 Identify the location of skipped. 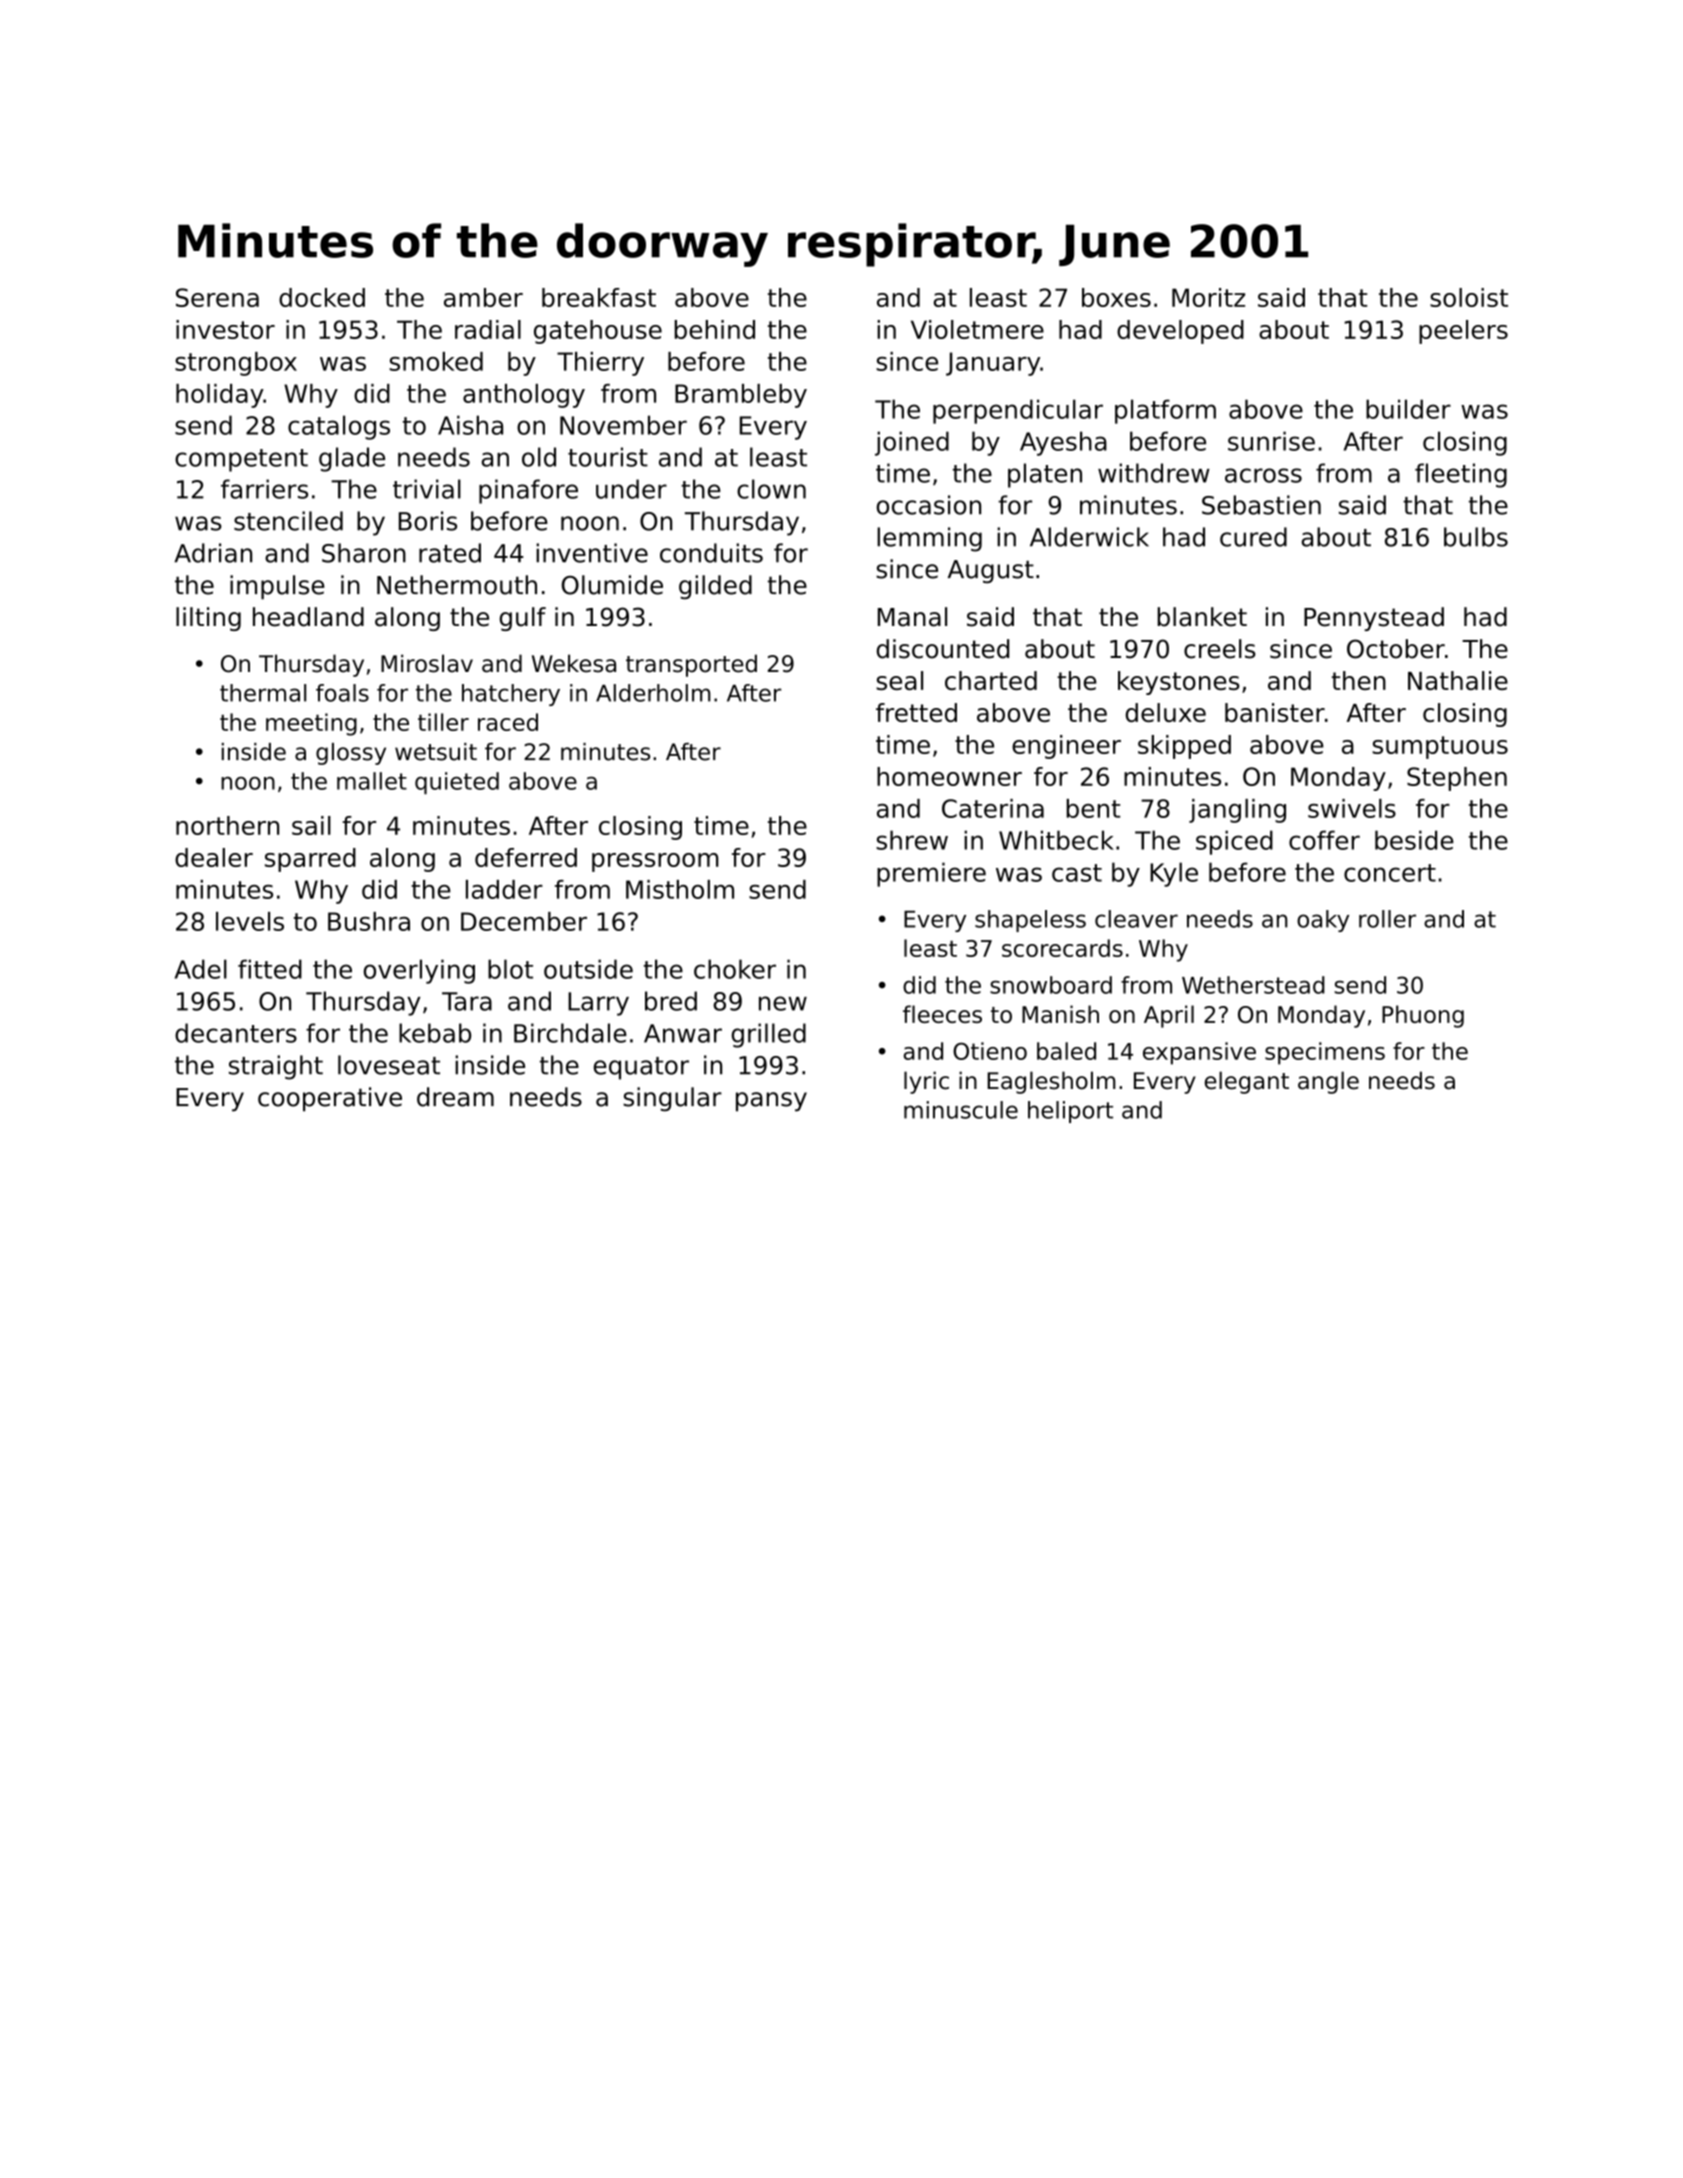
(1184, 747).
